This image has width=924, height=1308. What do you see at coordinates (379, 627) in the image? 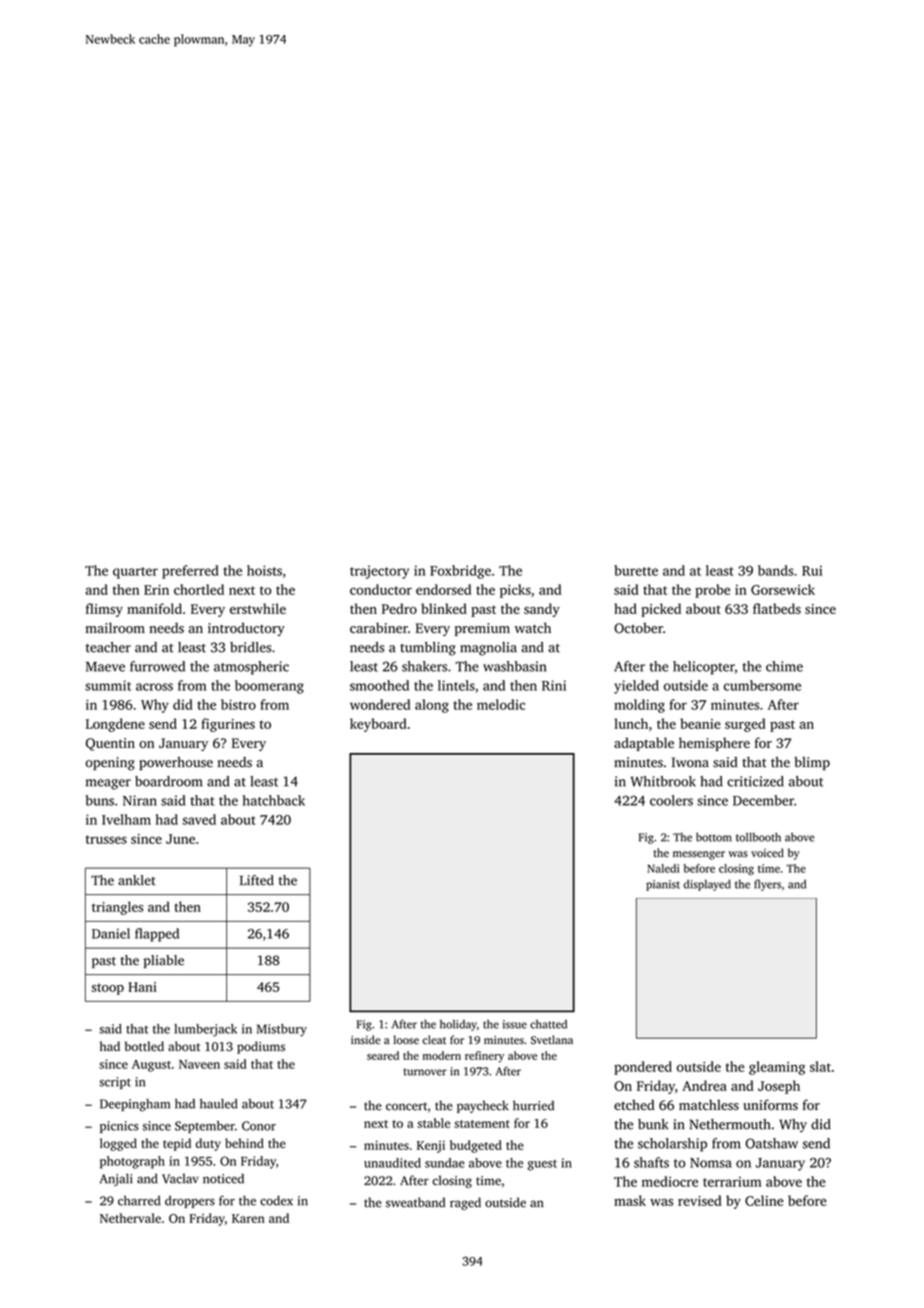
I see `carabiner` at bounding box center [379, 627].
